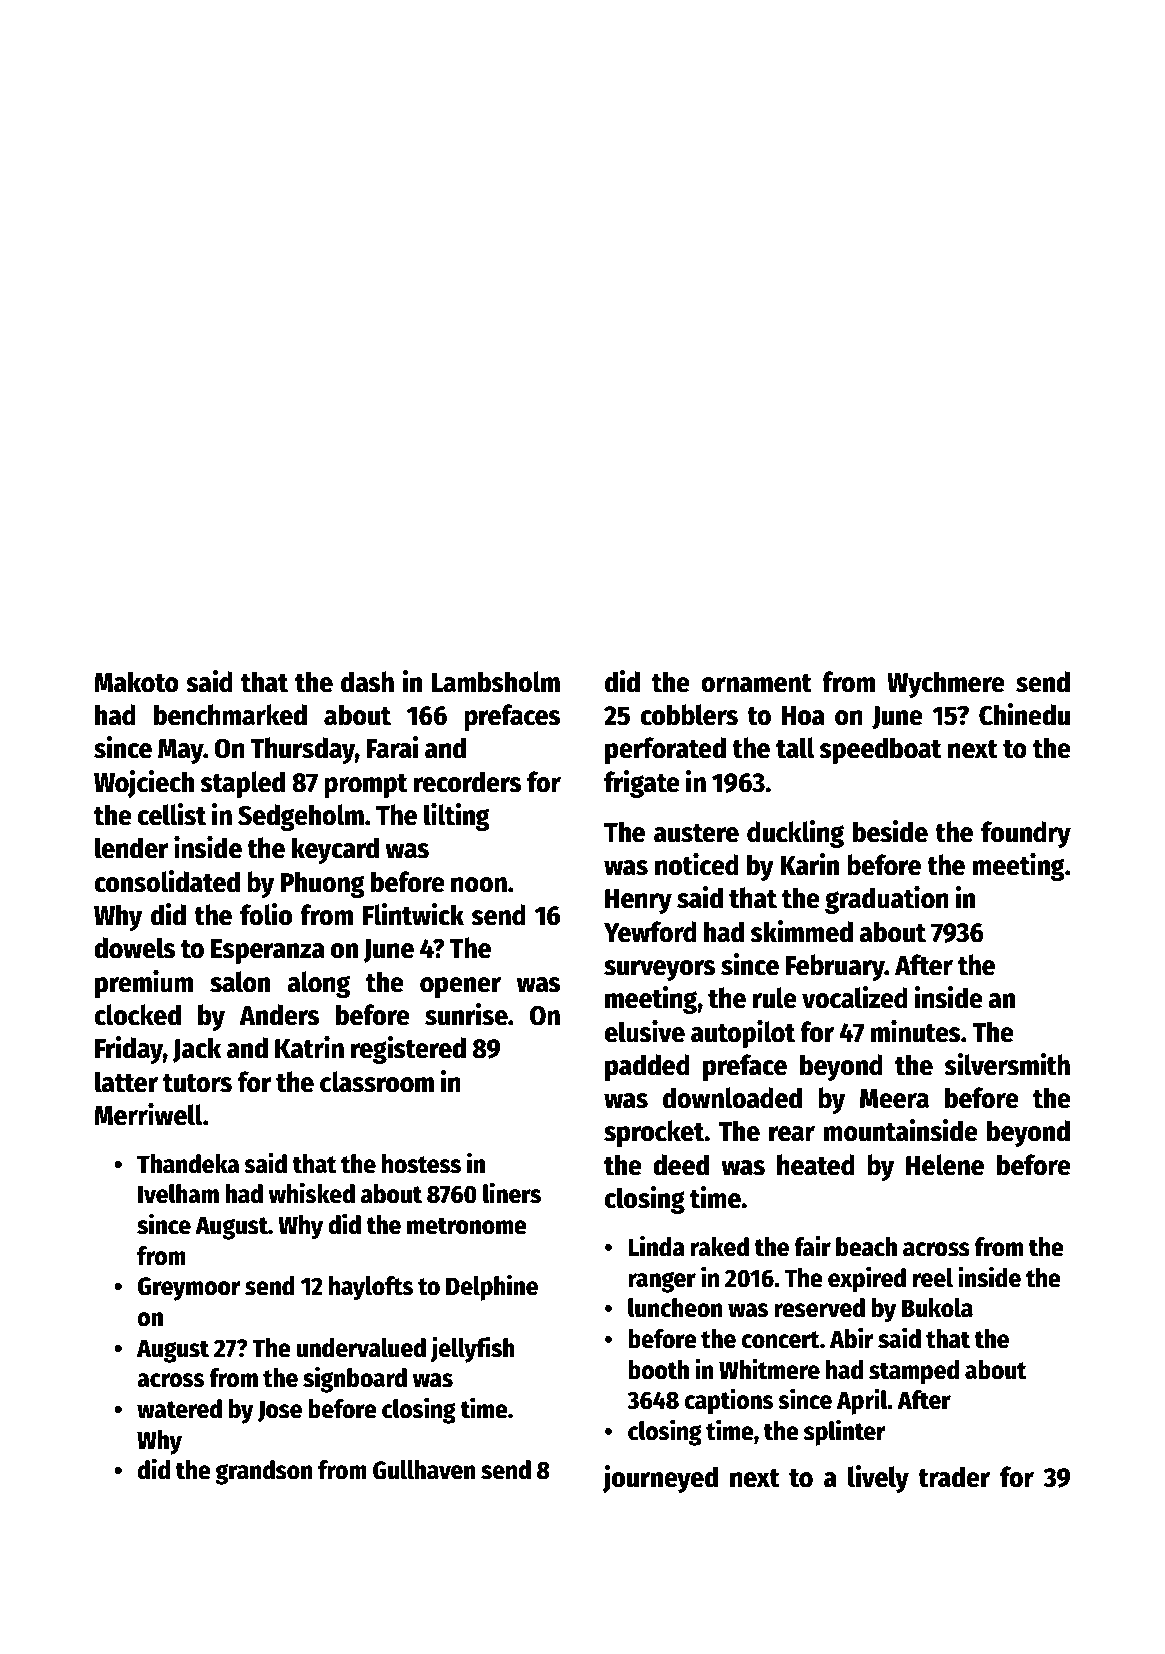 The height and width of the document is (1654, 1165). Describe the element at coordinates (887, 900) in the document. I see `graduation` at that location.
